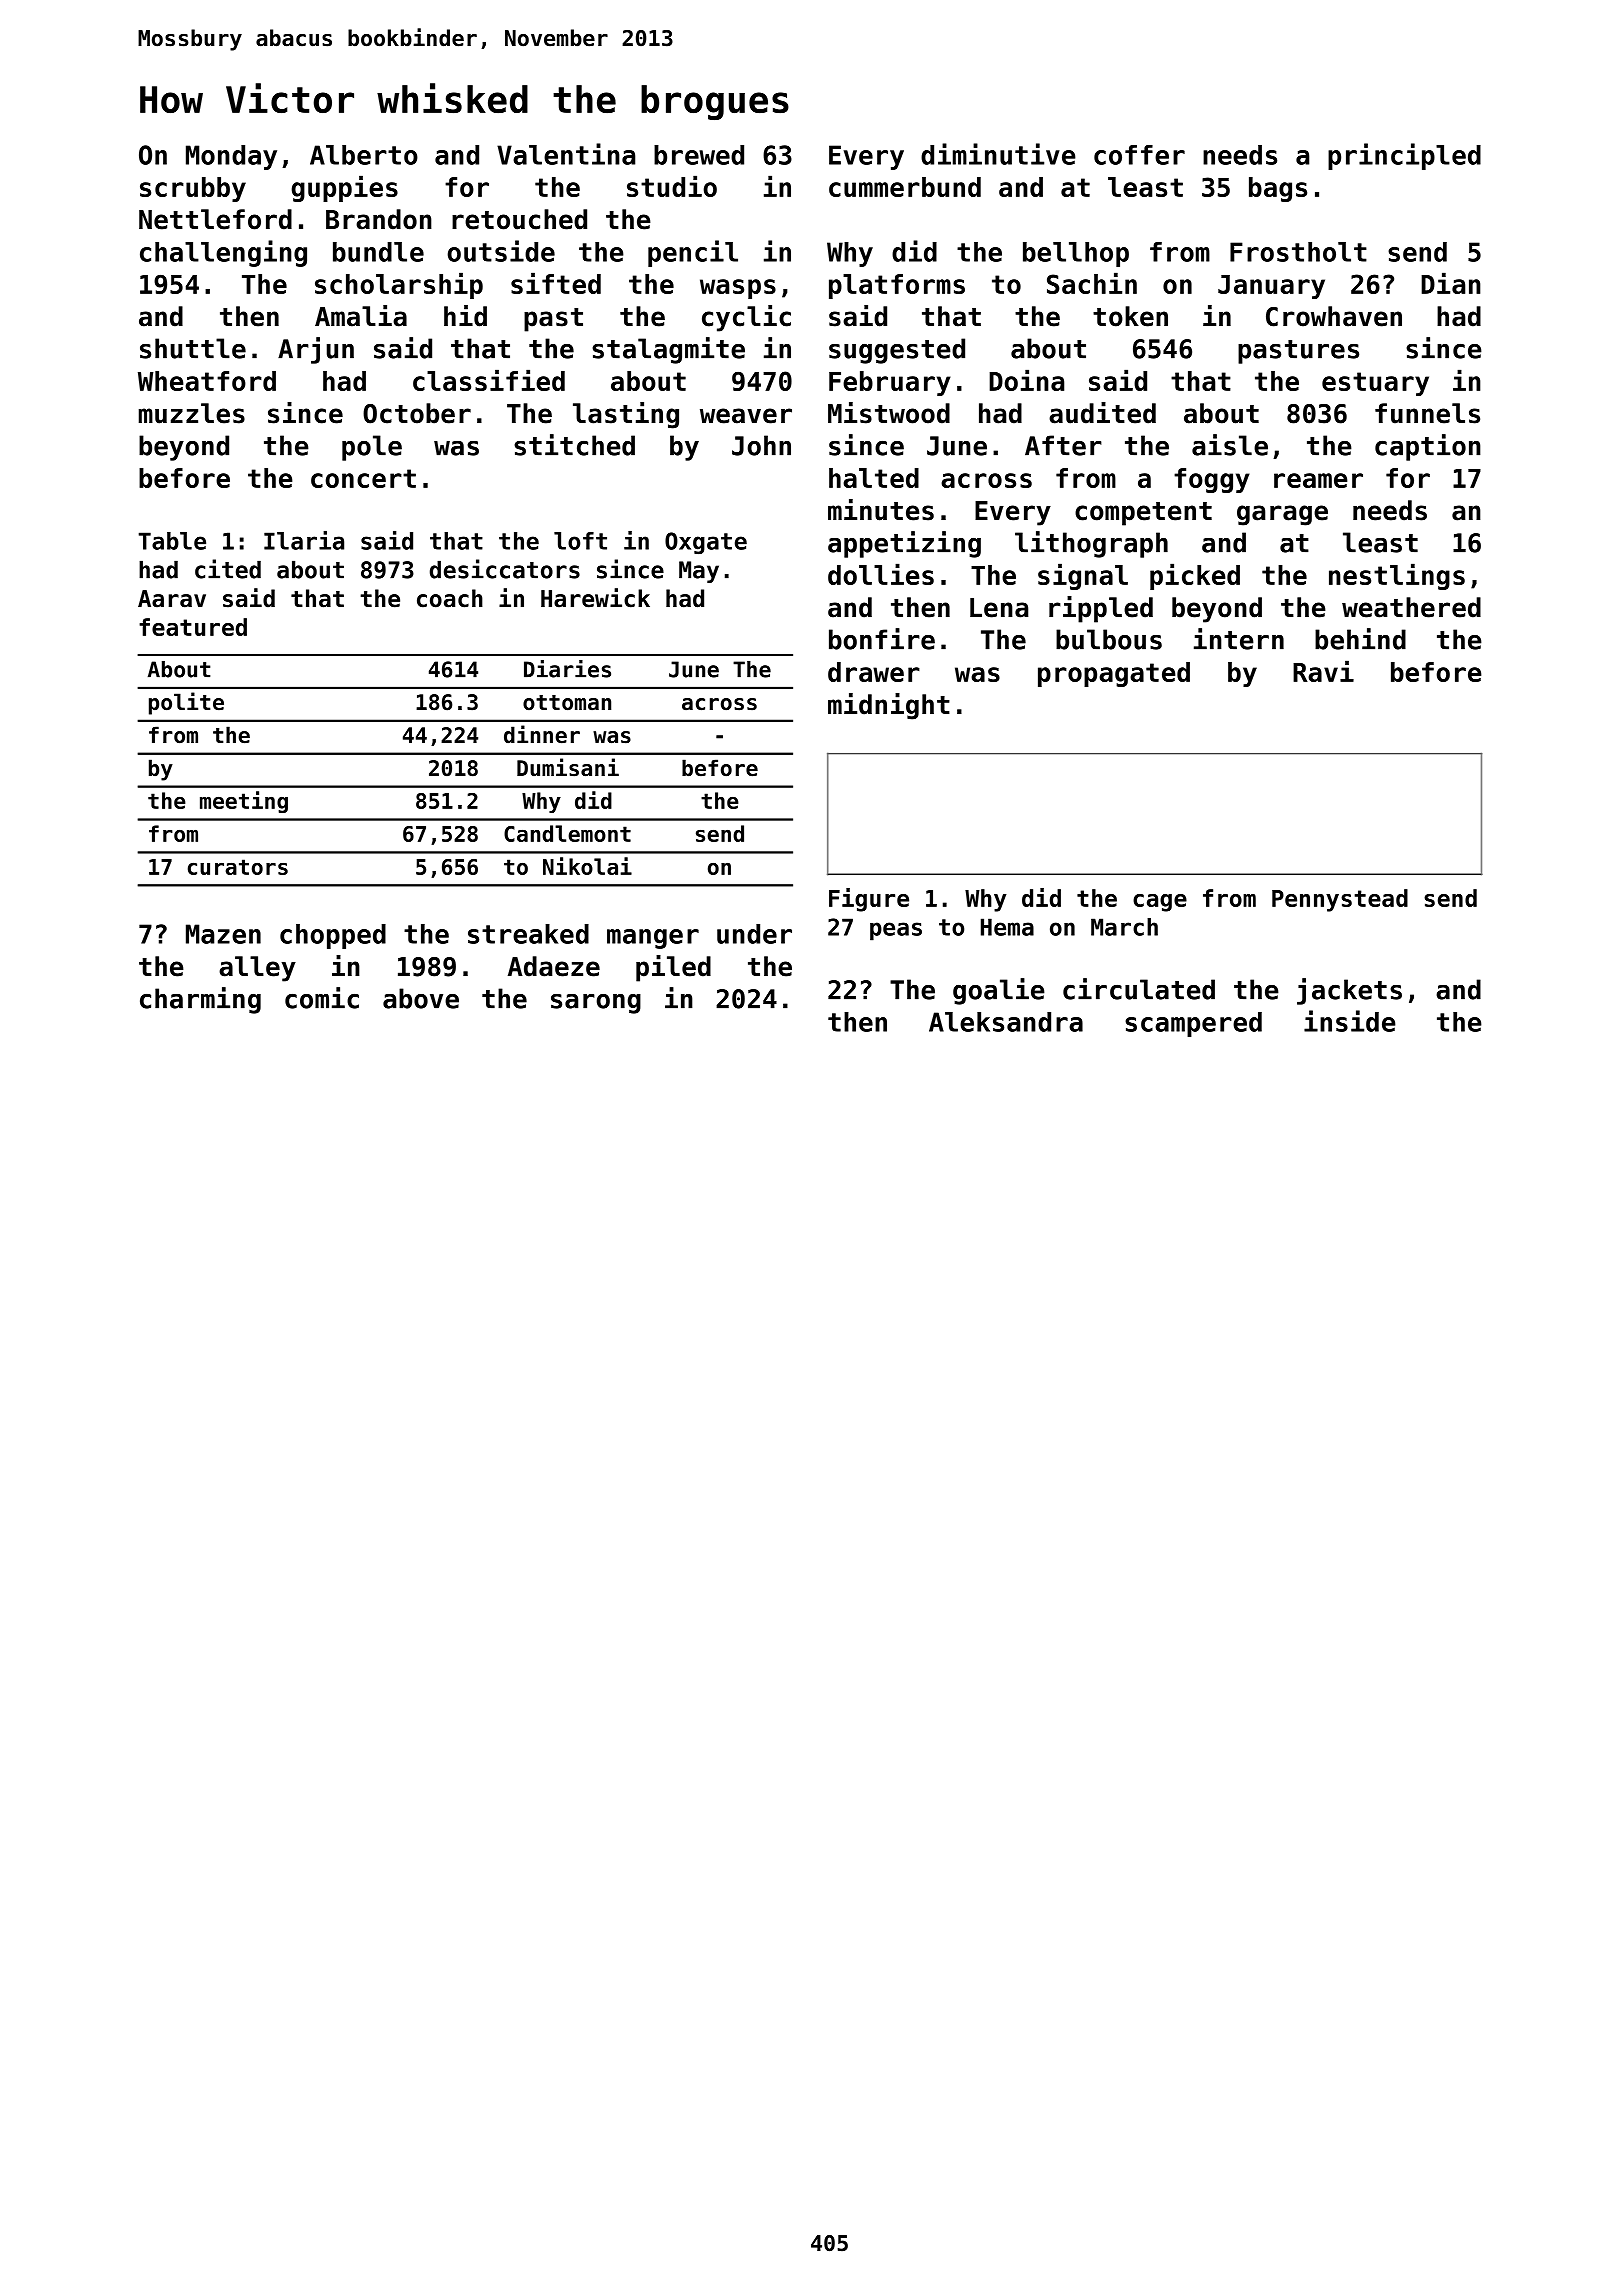  What do you see at coordinates (574, 445) in the page?
I see `stitched` at bounding box center [574, 445].
